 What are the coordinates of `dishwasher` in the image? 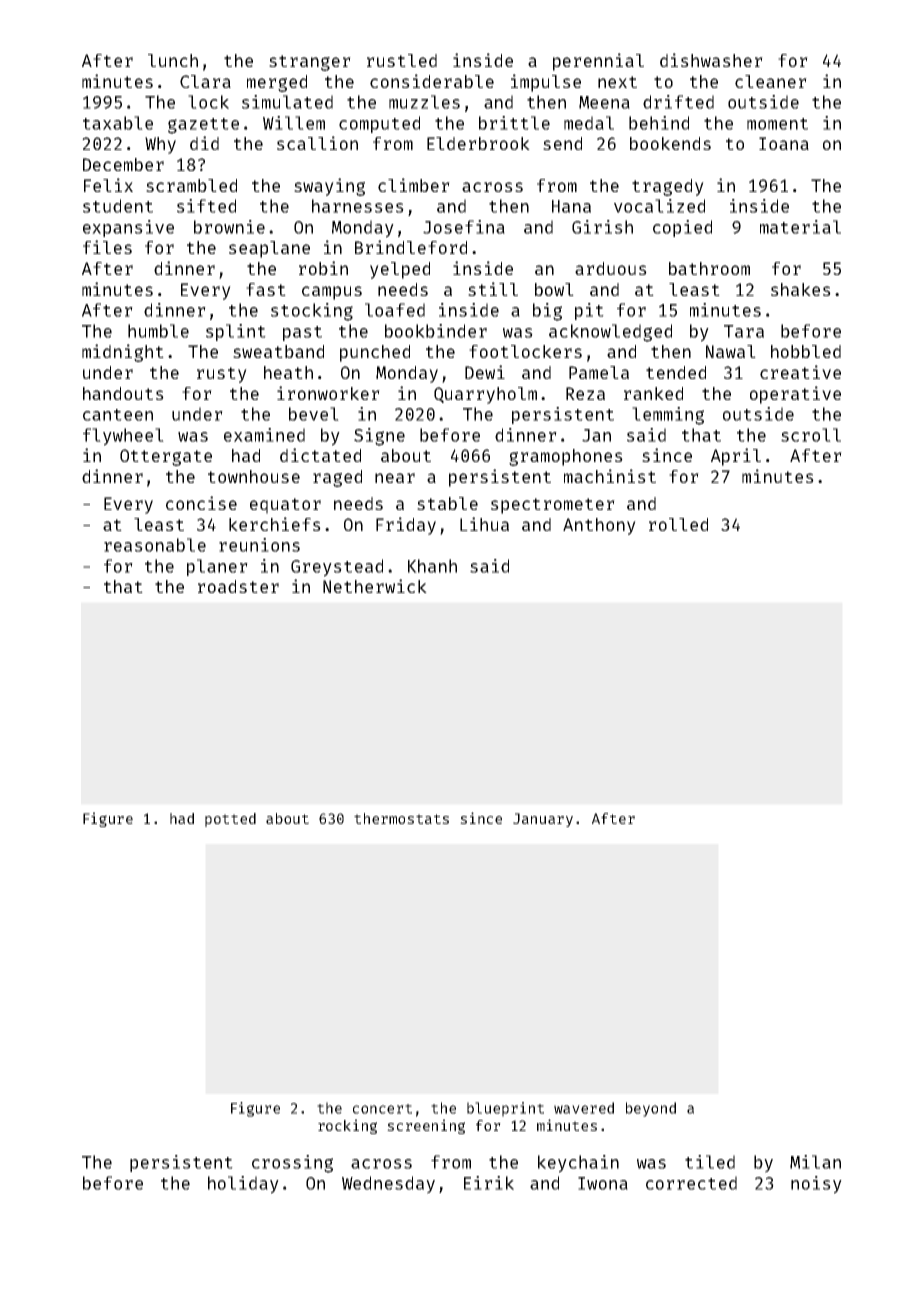 It's located at (711, 60).
